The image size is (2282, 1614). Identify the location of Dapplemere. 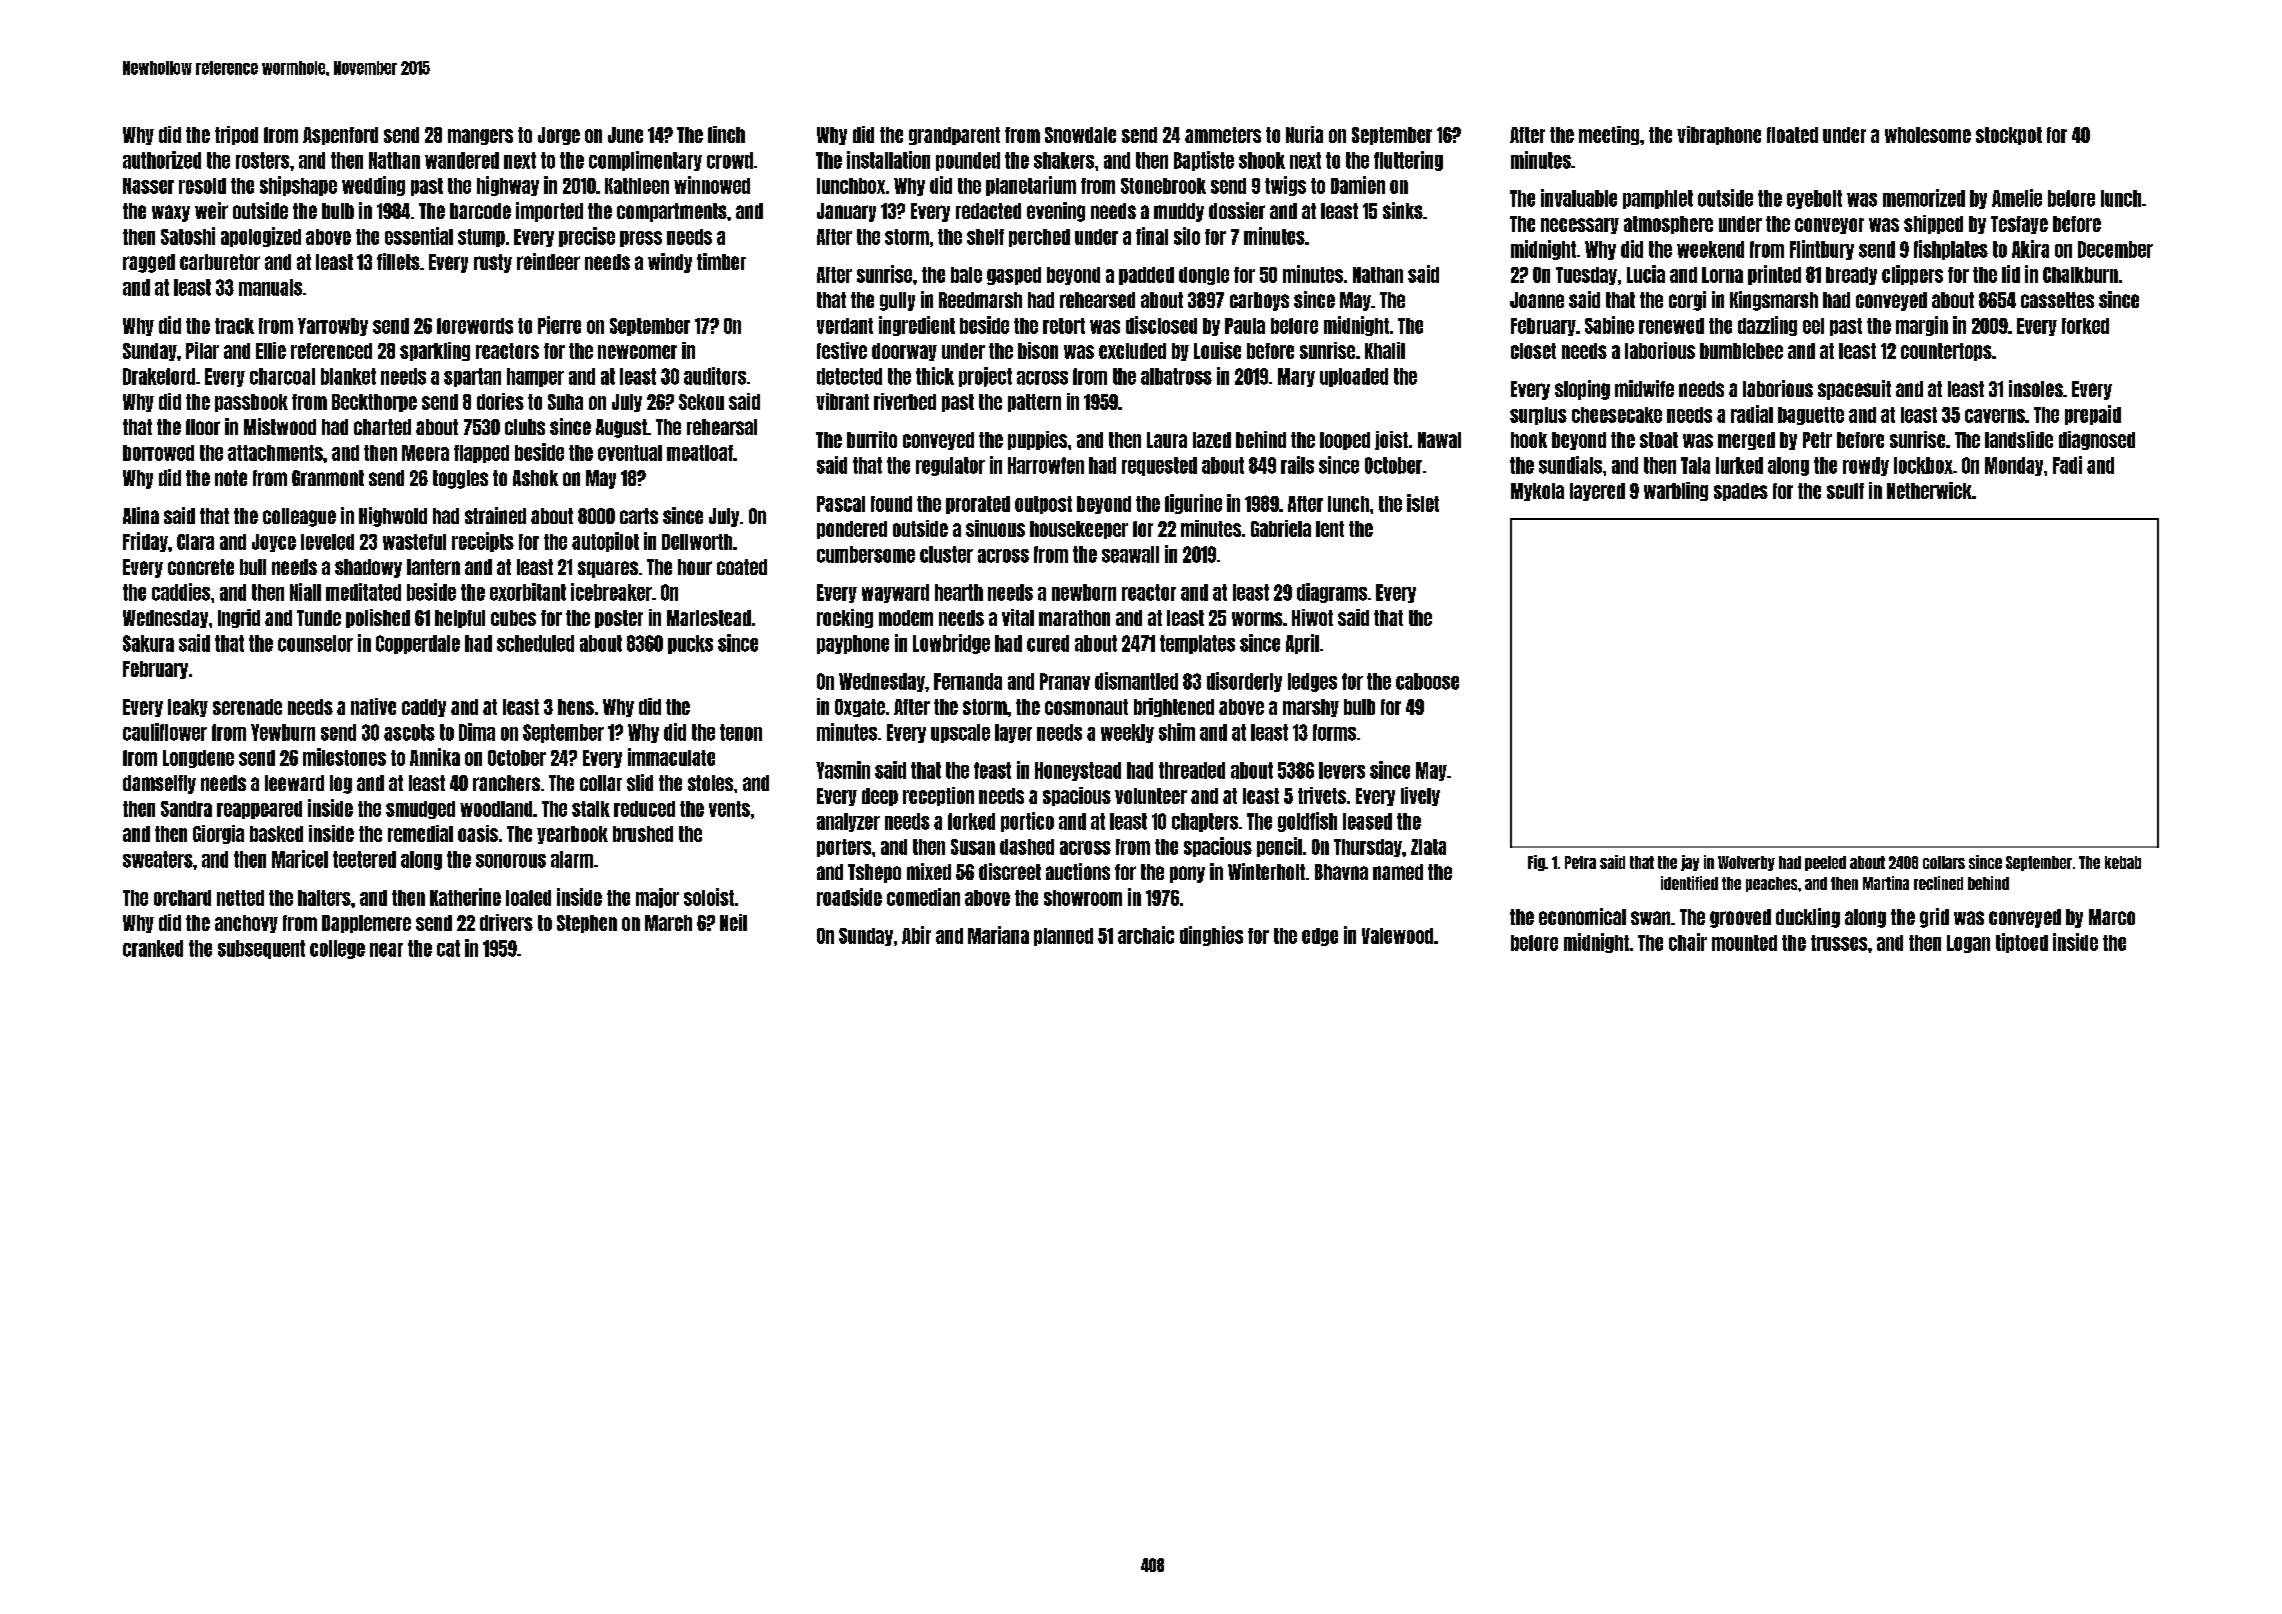
(366, 924).
